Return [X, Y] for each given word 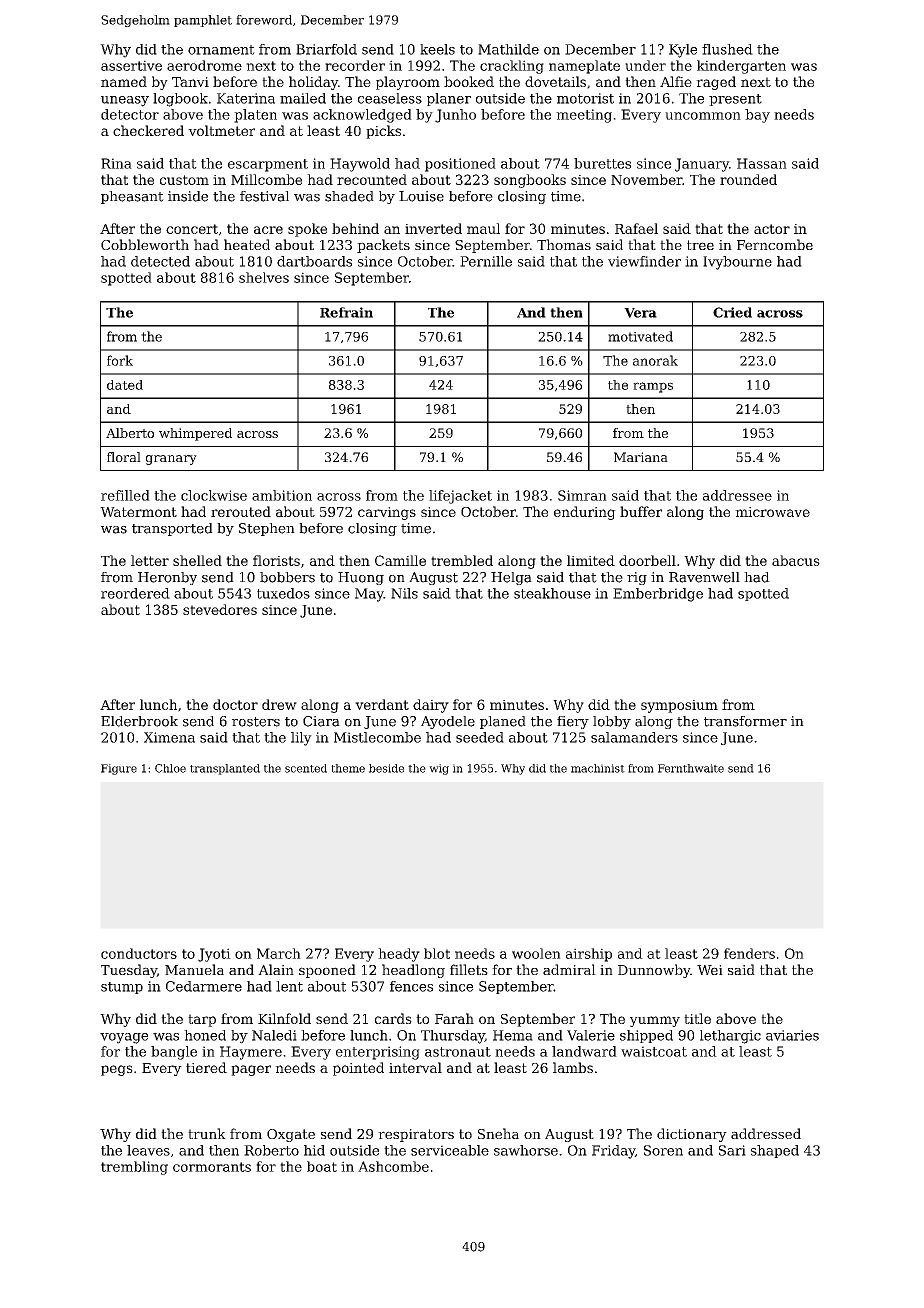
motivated [640, 336]
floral [124, 457]
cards [393, 1018]
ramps [653, 387]
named [124, 81]
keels [437, 49]
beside [386, 768]
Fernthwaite [691, 768]
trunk [207, 1133]
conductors [139, 953]
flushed [727, 49]
